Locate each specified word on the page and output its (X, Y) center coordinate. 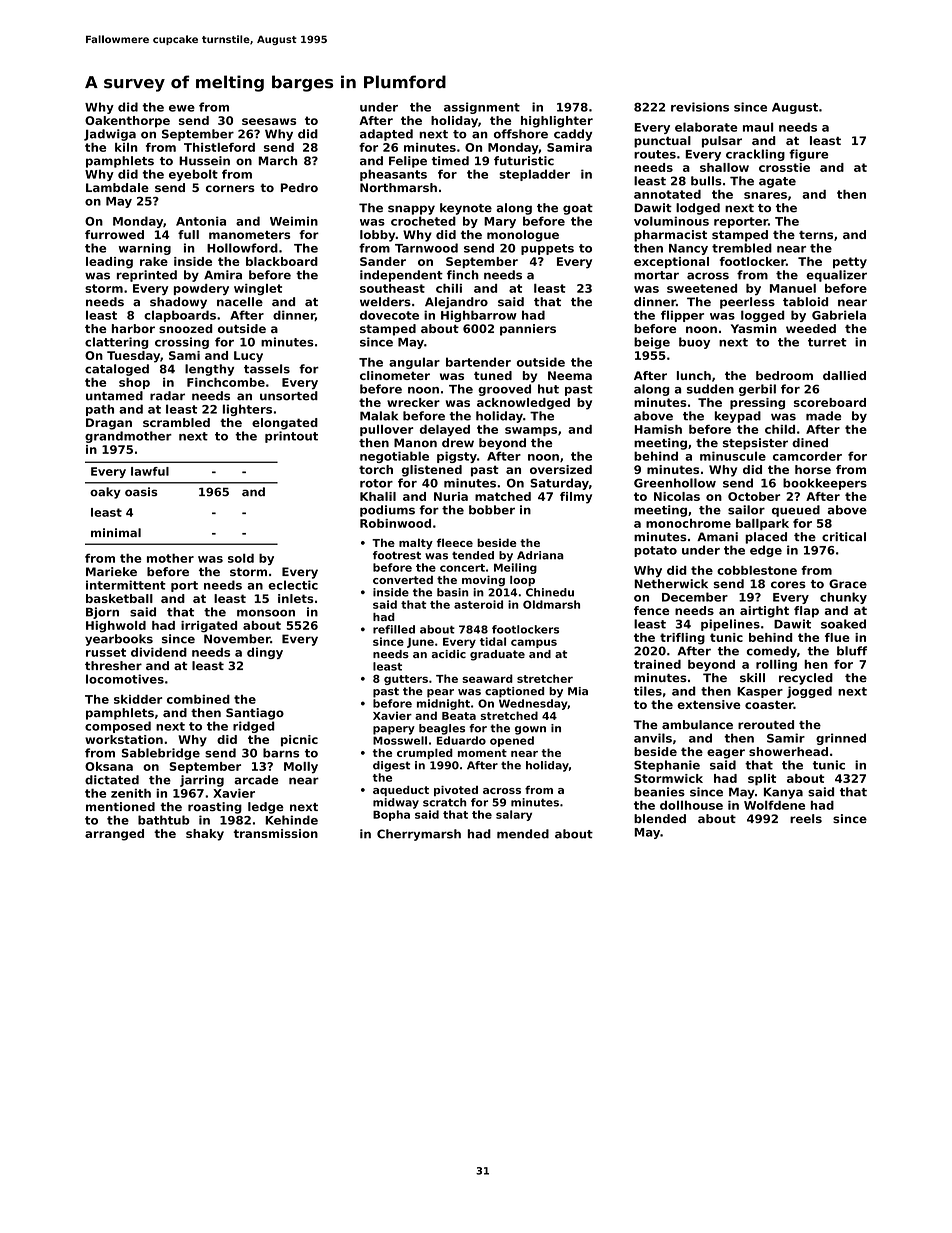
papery (394, 730)
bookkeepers (825, 484)
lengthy (209, 370)
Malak (379, 416)
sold (241, 558)
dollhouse (691, 805)
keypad (738, 417)
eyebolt (193, 175)
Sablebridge (161, 754)
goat (578, 209)
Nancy (688, 249)
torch (376, 469)
